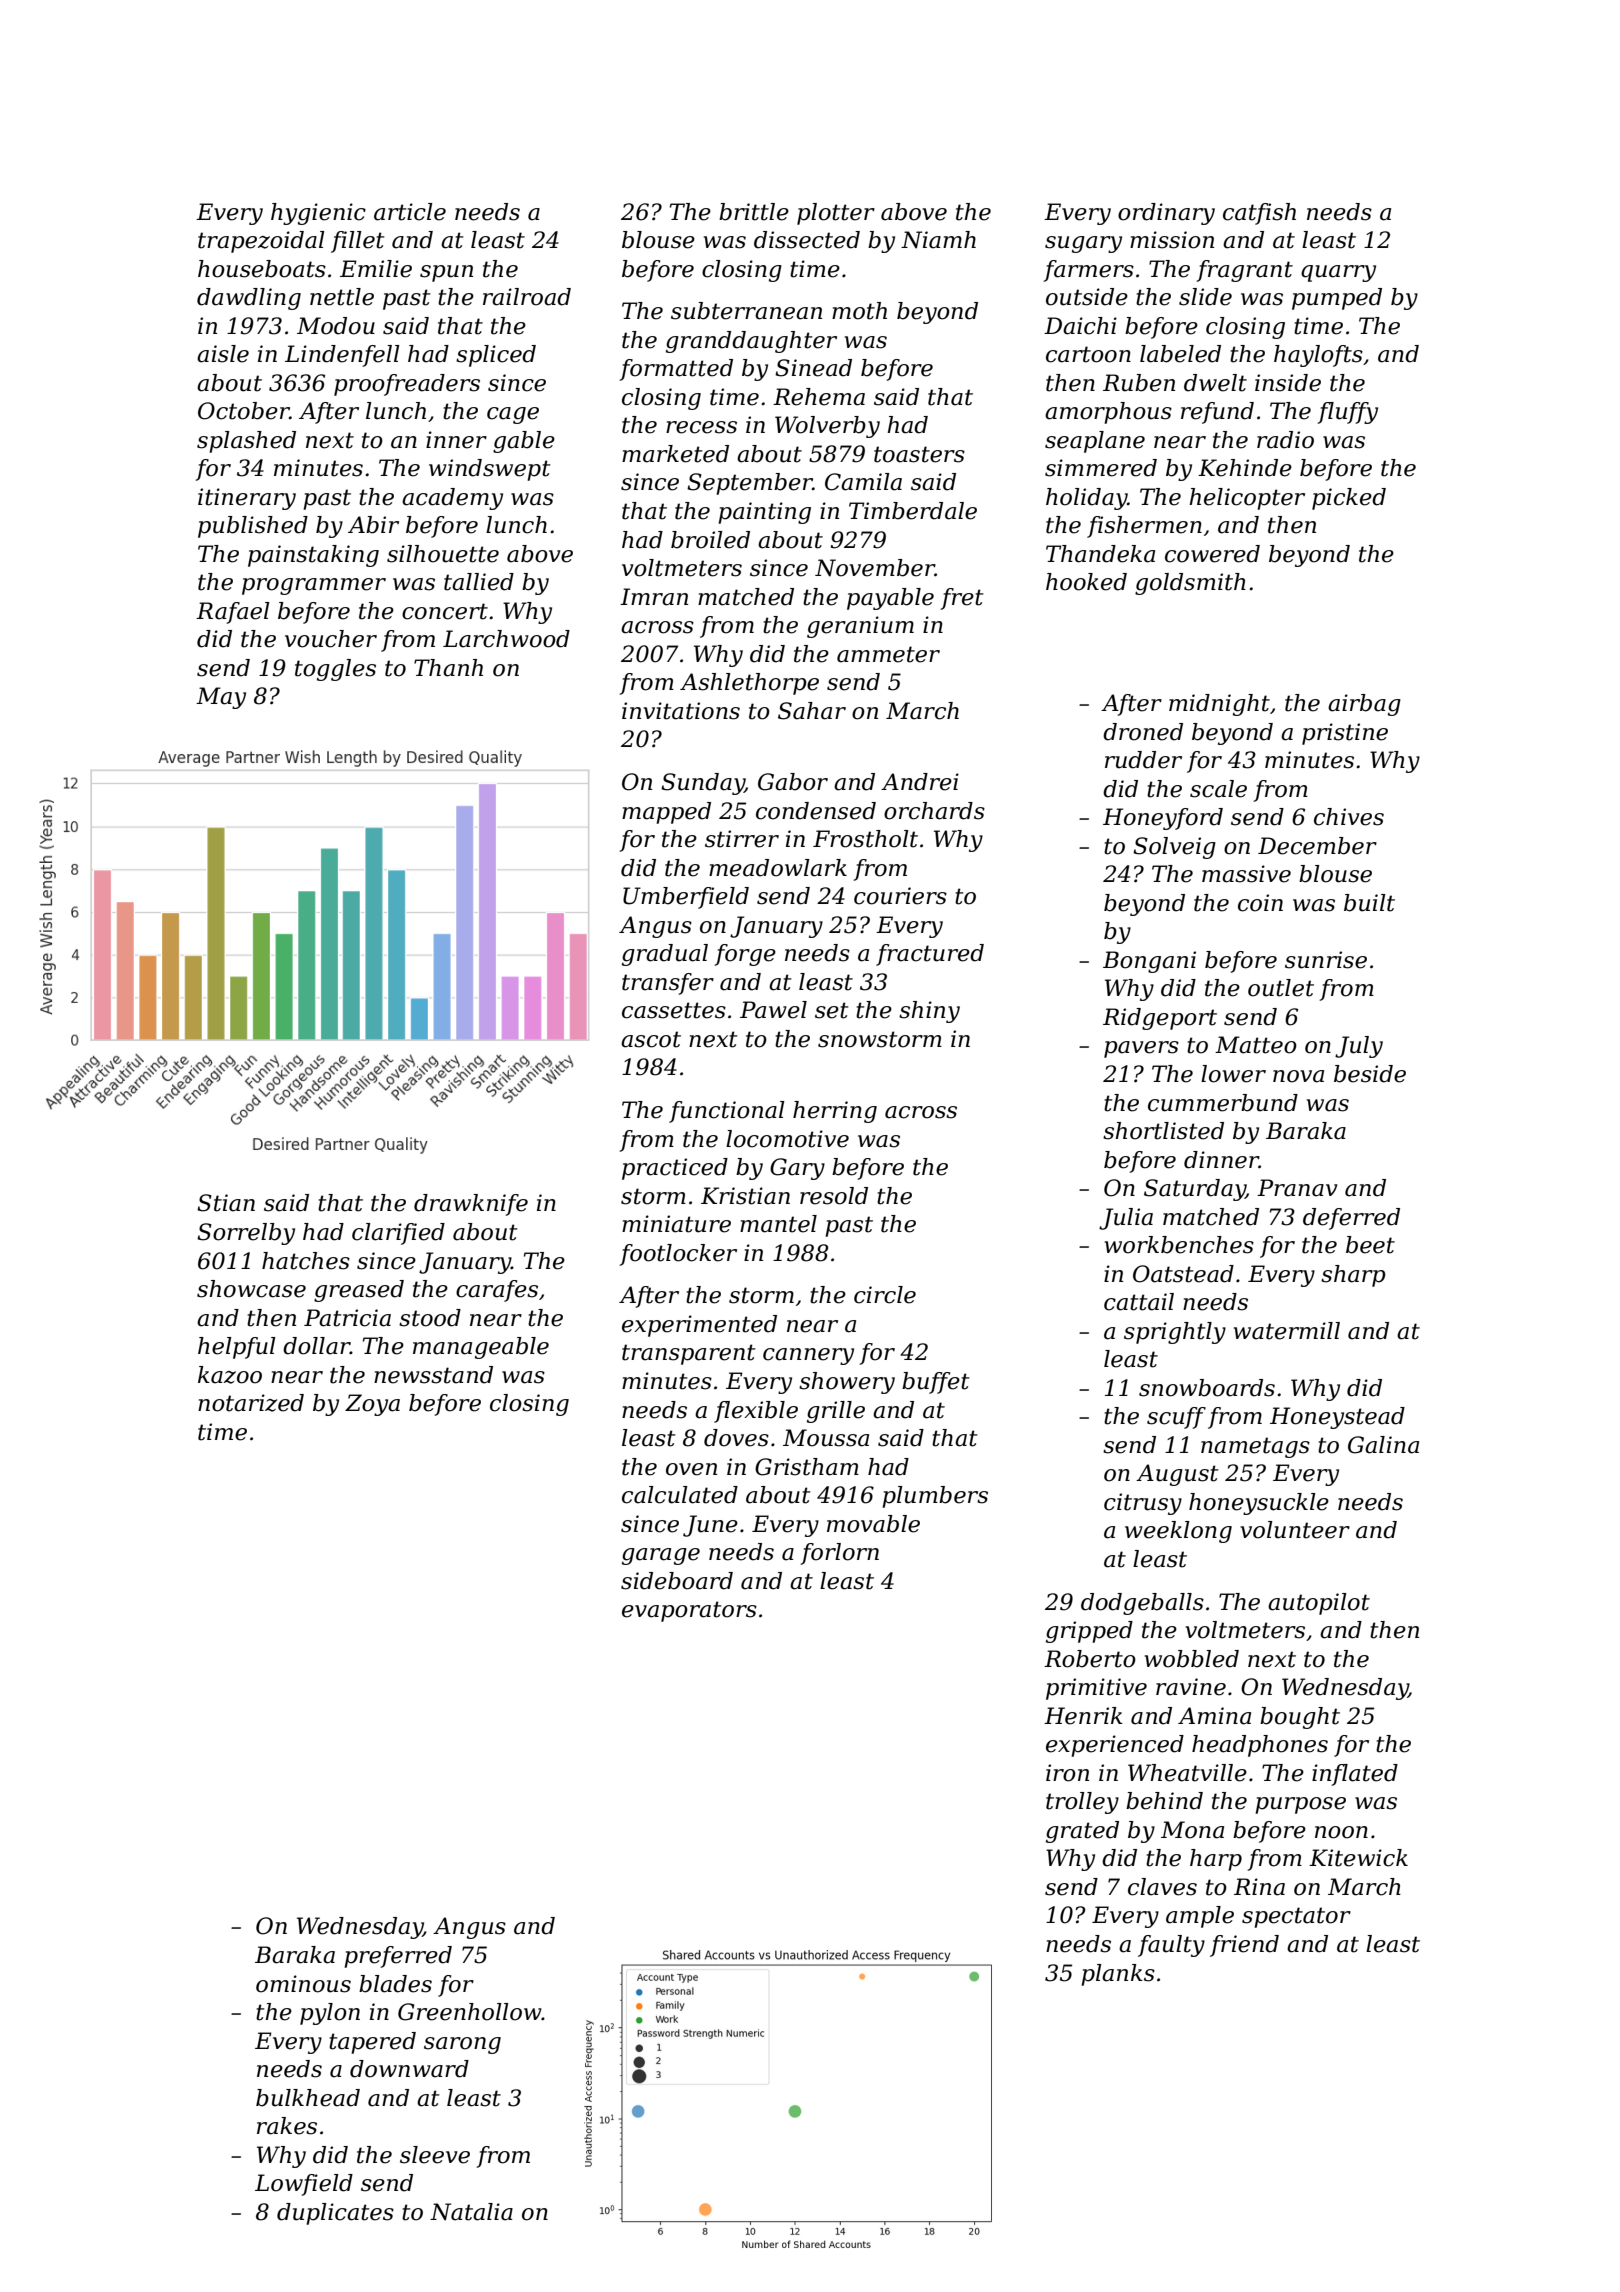 The width and height of the page is (1620, 2292). I want to click on Natalia, so click(471, 2212).
